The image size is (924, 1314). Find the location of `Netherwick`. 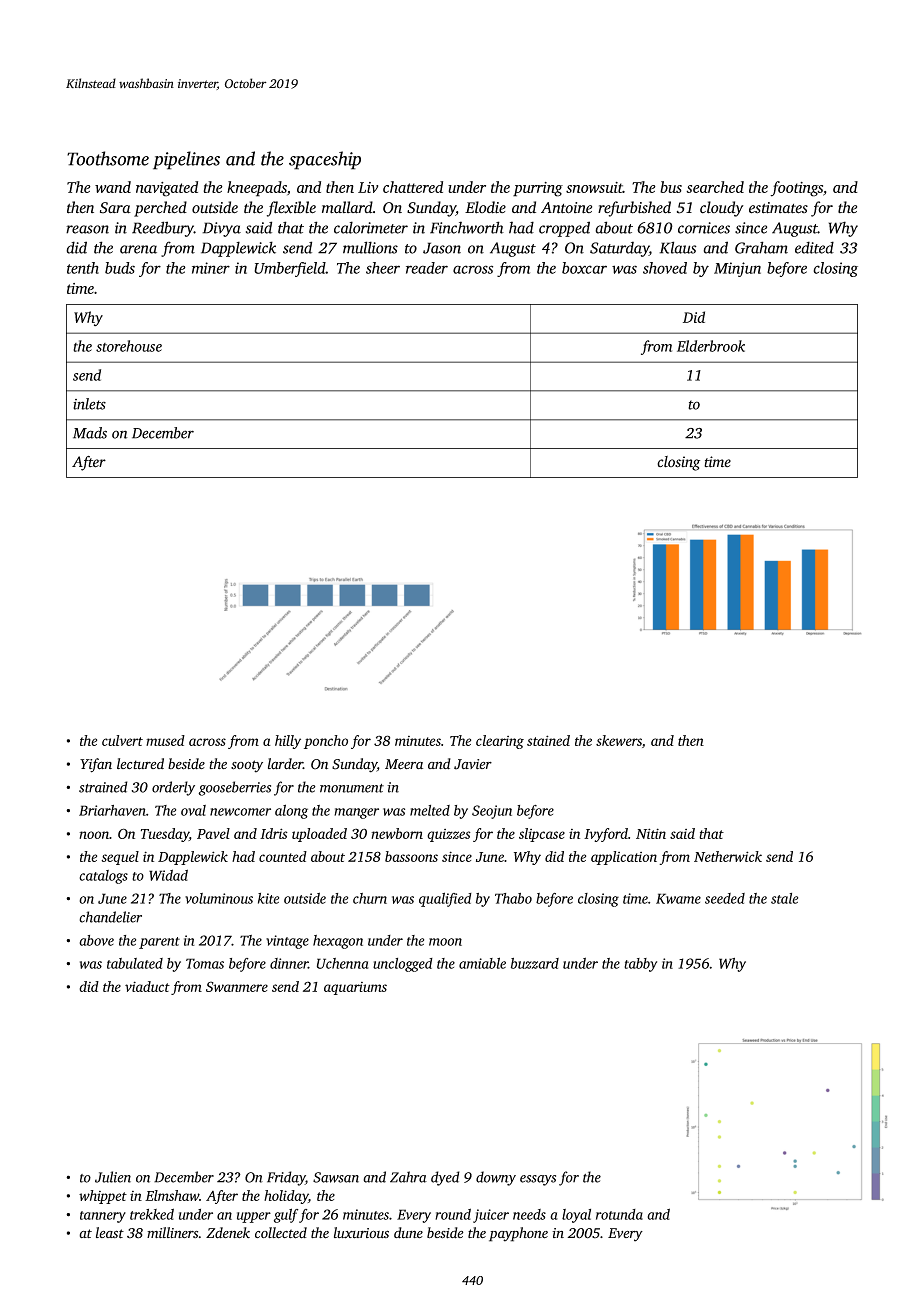

Netherwick is located at coordinates (728, 856).
